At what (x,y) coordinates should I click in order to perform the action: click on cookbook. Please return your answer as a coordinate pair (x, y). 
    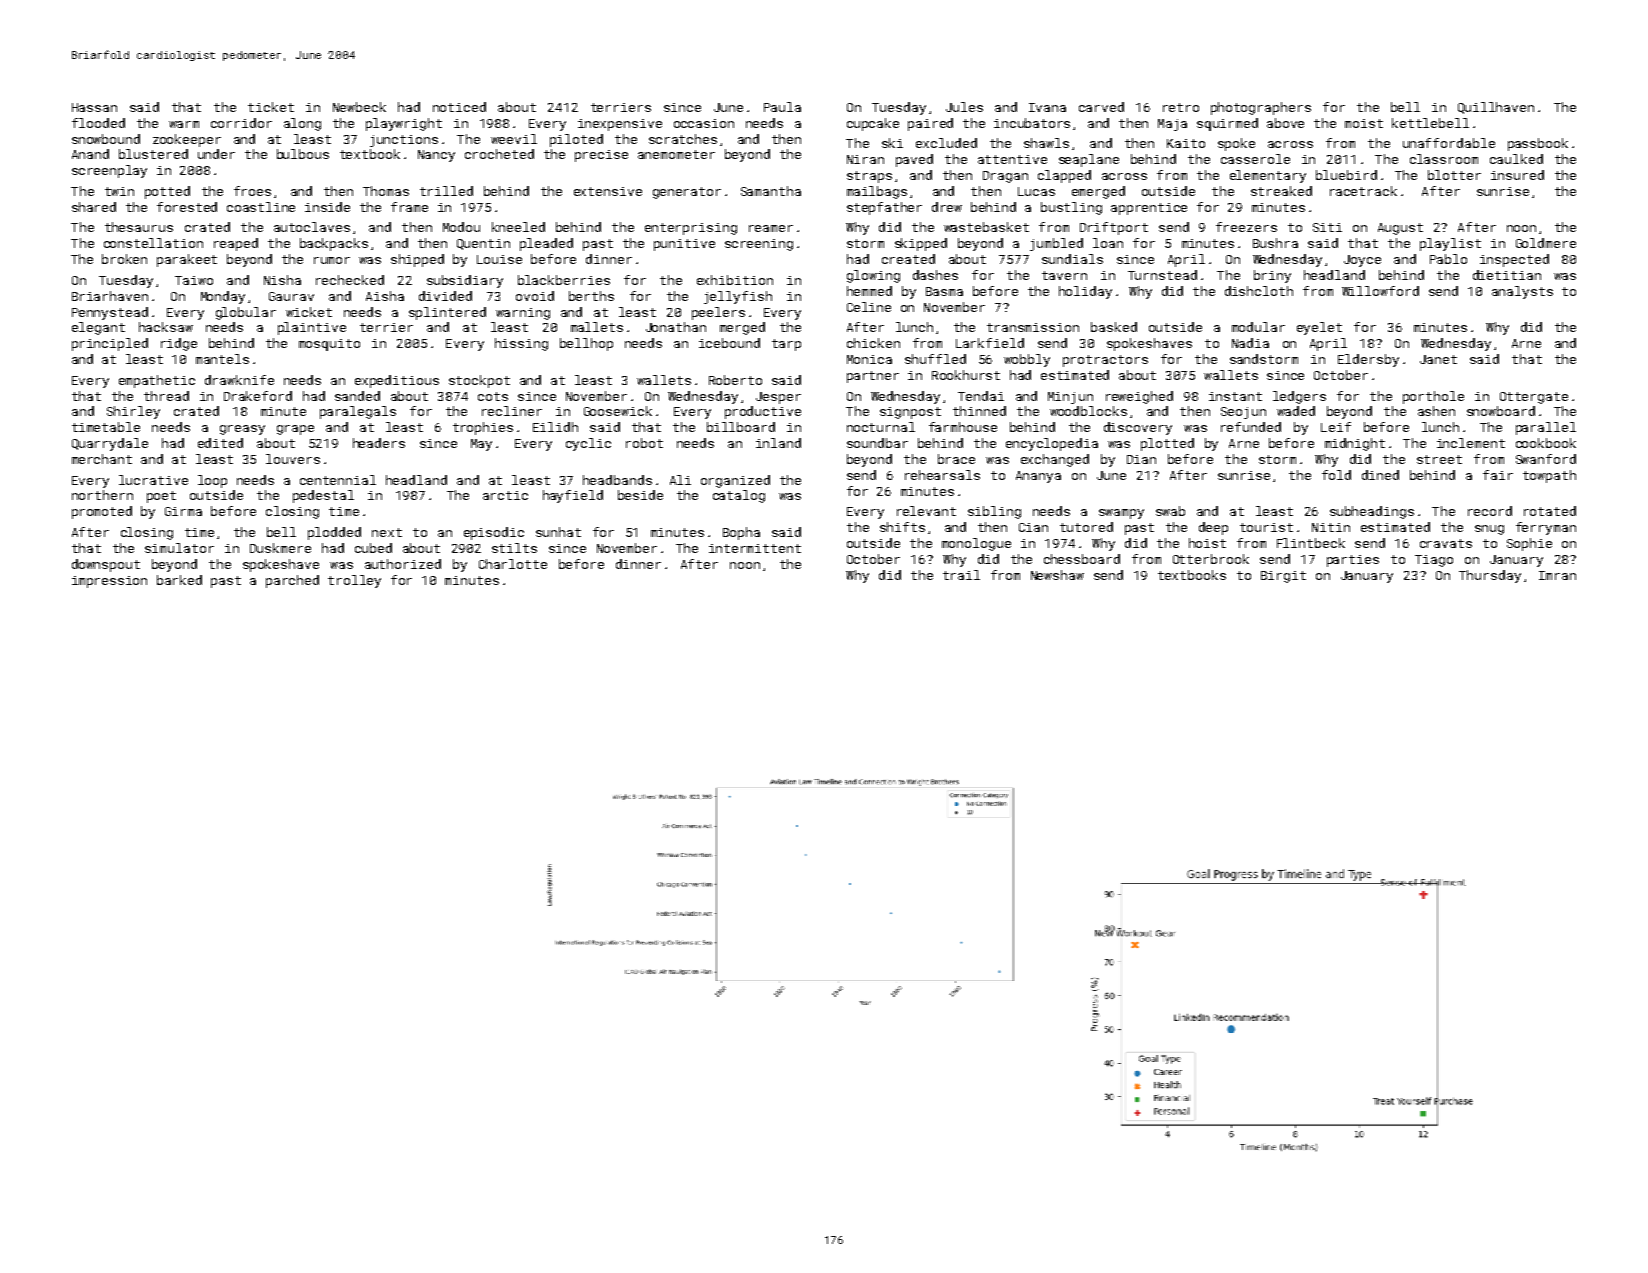
    Looking at the image, I should click on (1546, 443).
